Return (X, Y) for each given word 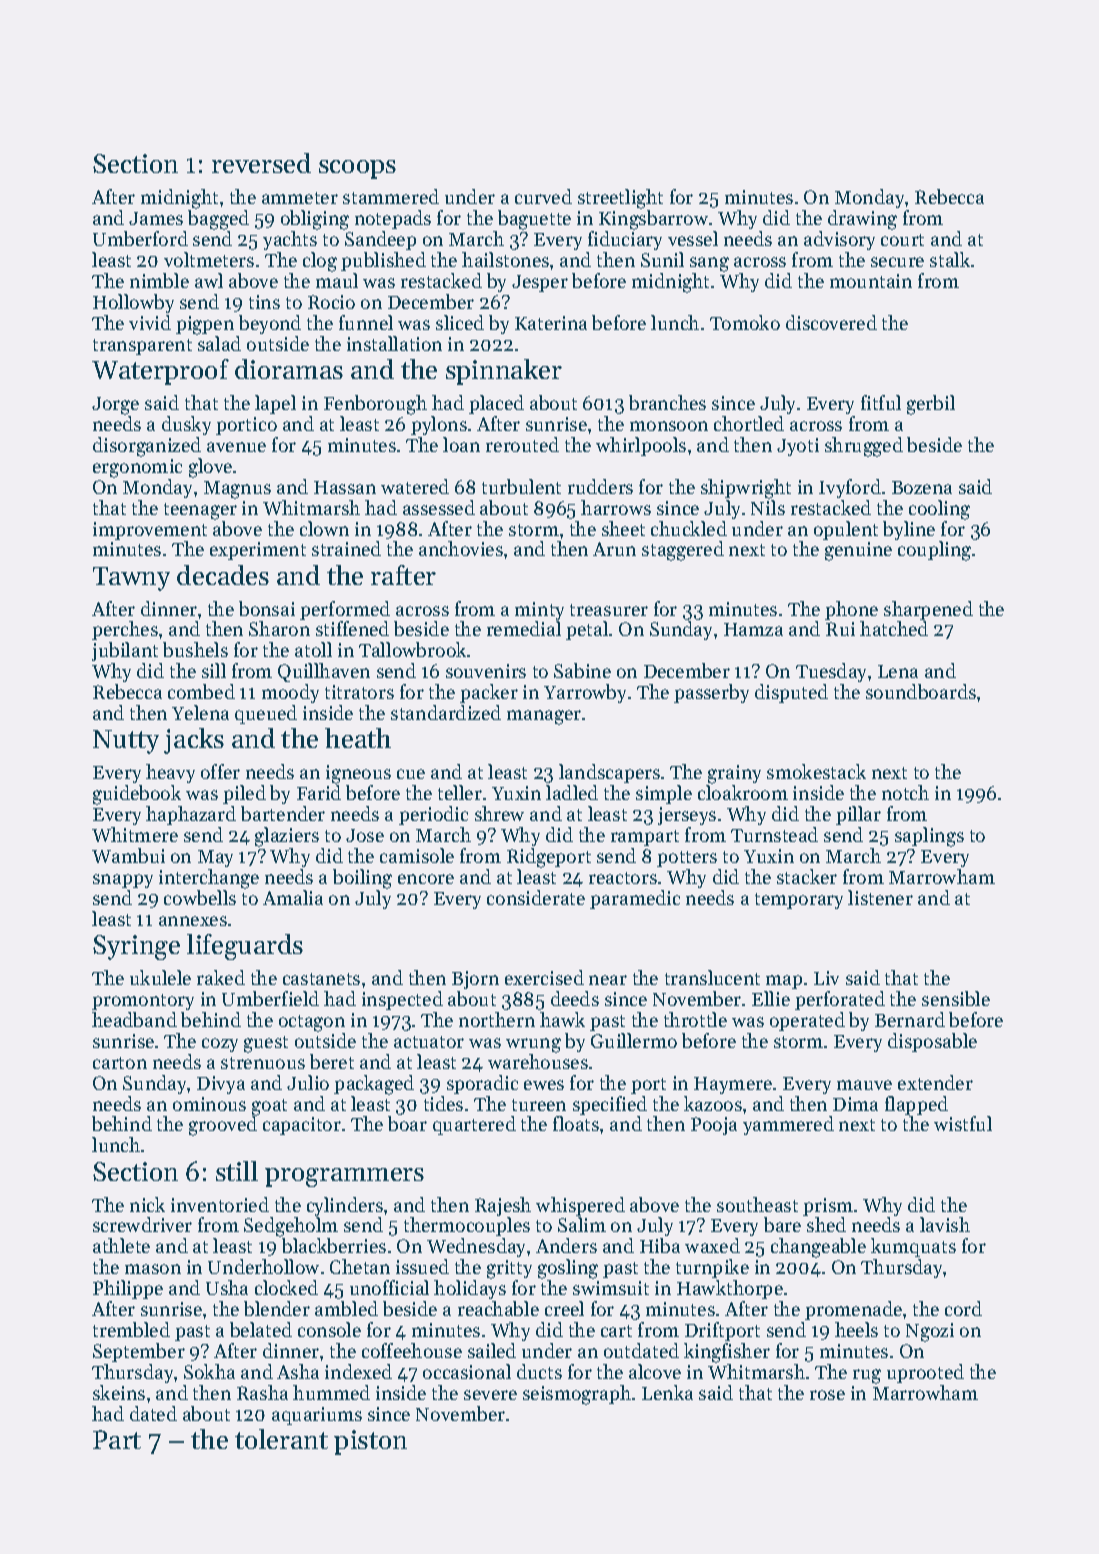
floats (576, 1123)
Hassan (345, 487)
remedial (524, 628)
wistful (963, 1123)
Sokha (209, 1371)
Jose (365, 835)
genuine (858, 551)
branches (667, 402)
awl (209, 280)
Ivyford (850, 488)
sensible (956, 998)
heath (358, 738)
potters (687, 859)
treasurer (609, 610)
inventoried (220, 1204)
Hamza (753, 629)
